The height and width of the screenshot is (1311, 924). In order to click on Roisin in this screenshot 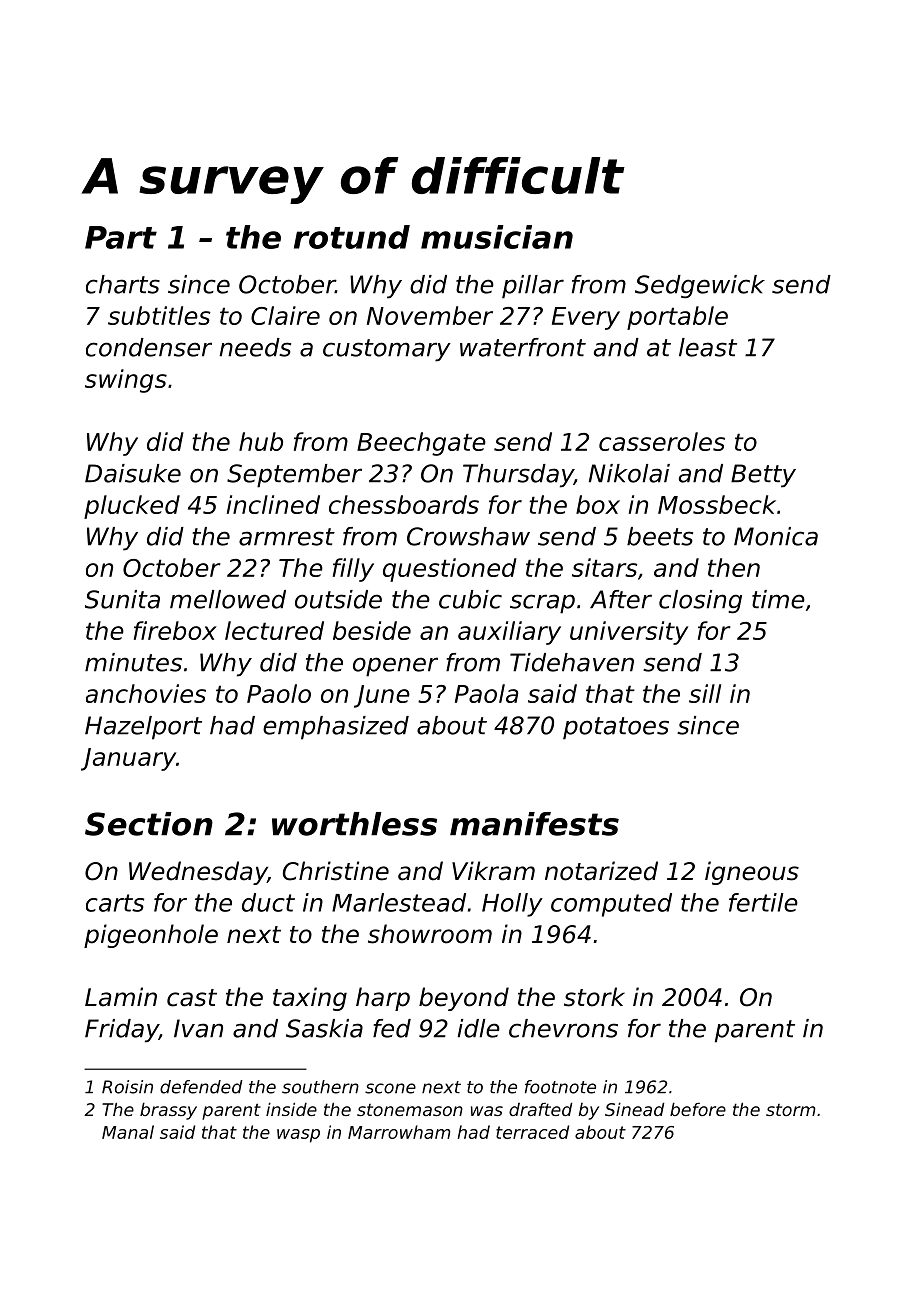, I will do `click(127, 1087)`.
